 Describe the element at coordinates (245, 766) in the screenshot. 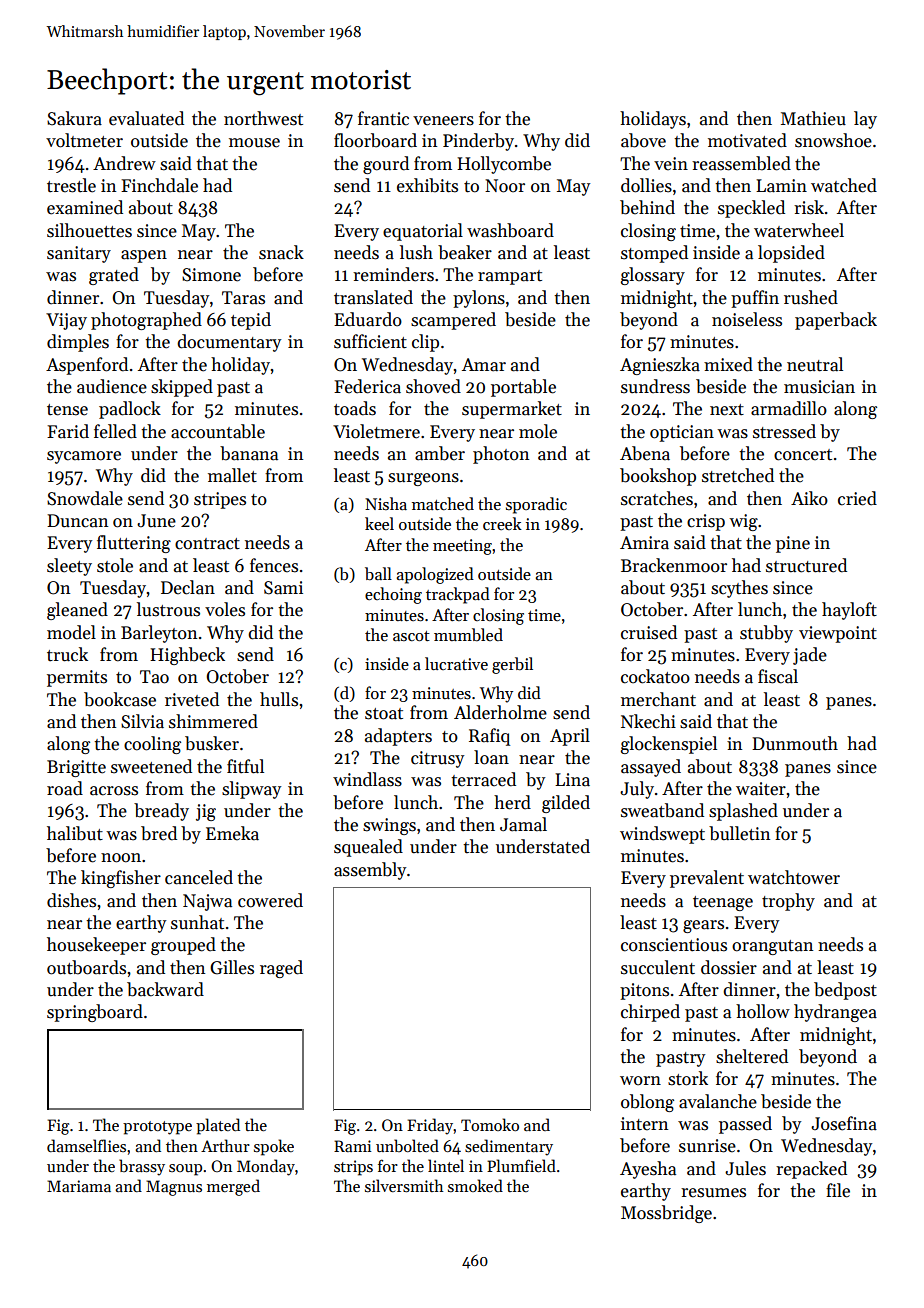

I see `fitful` at that location.
